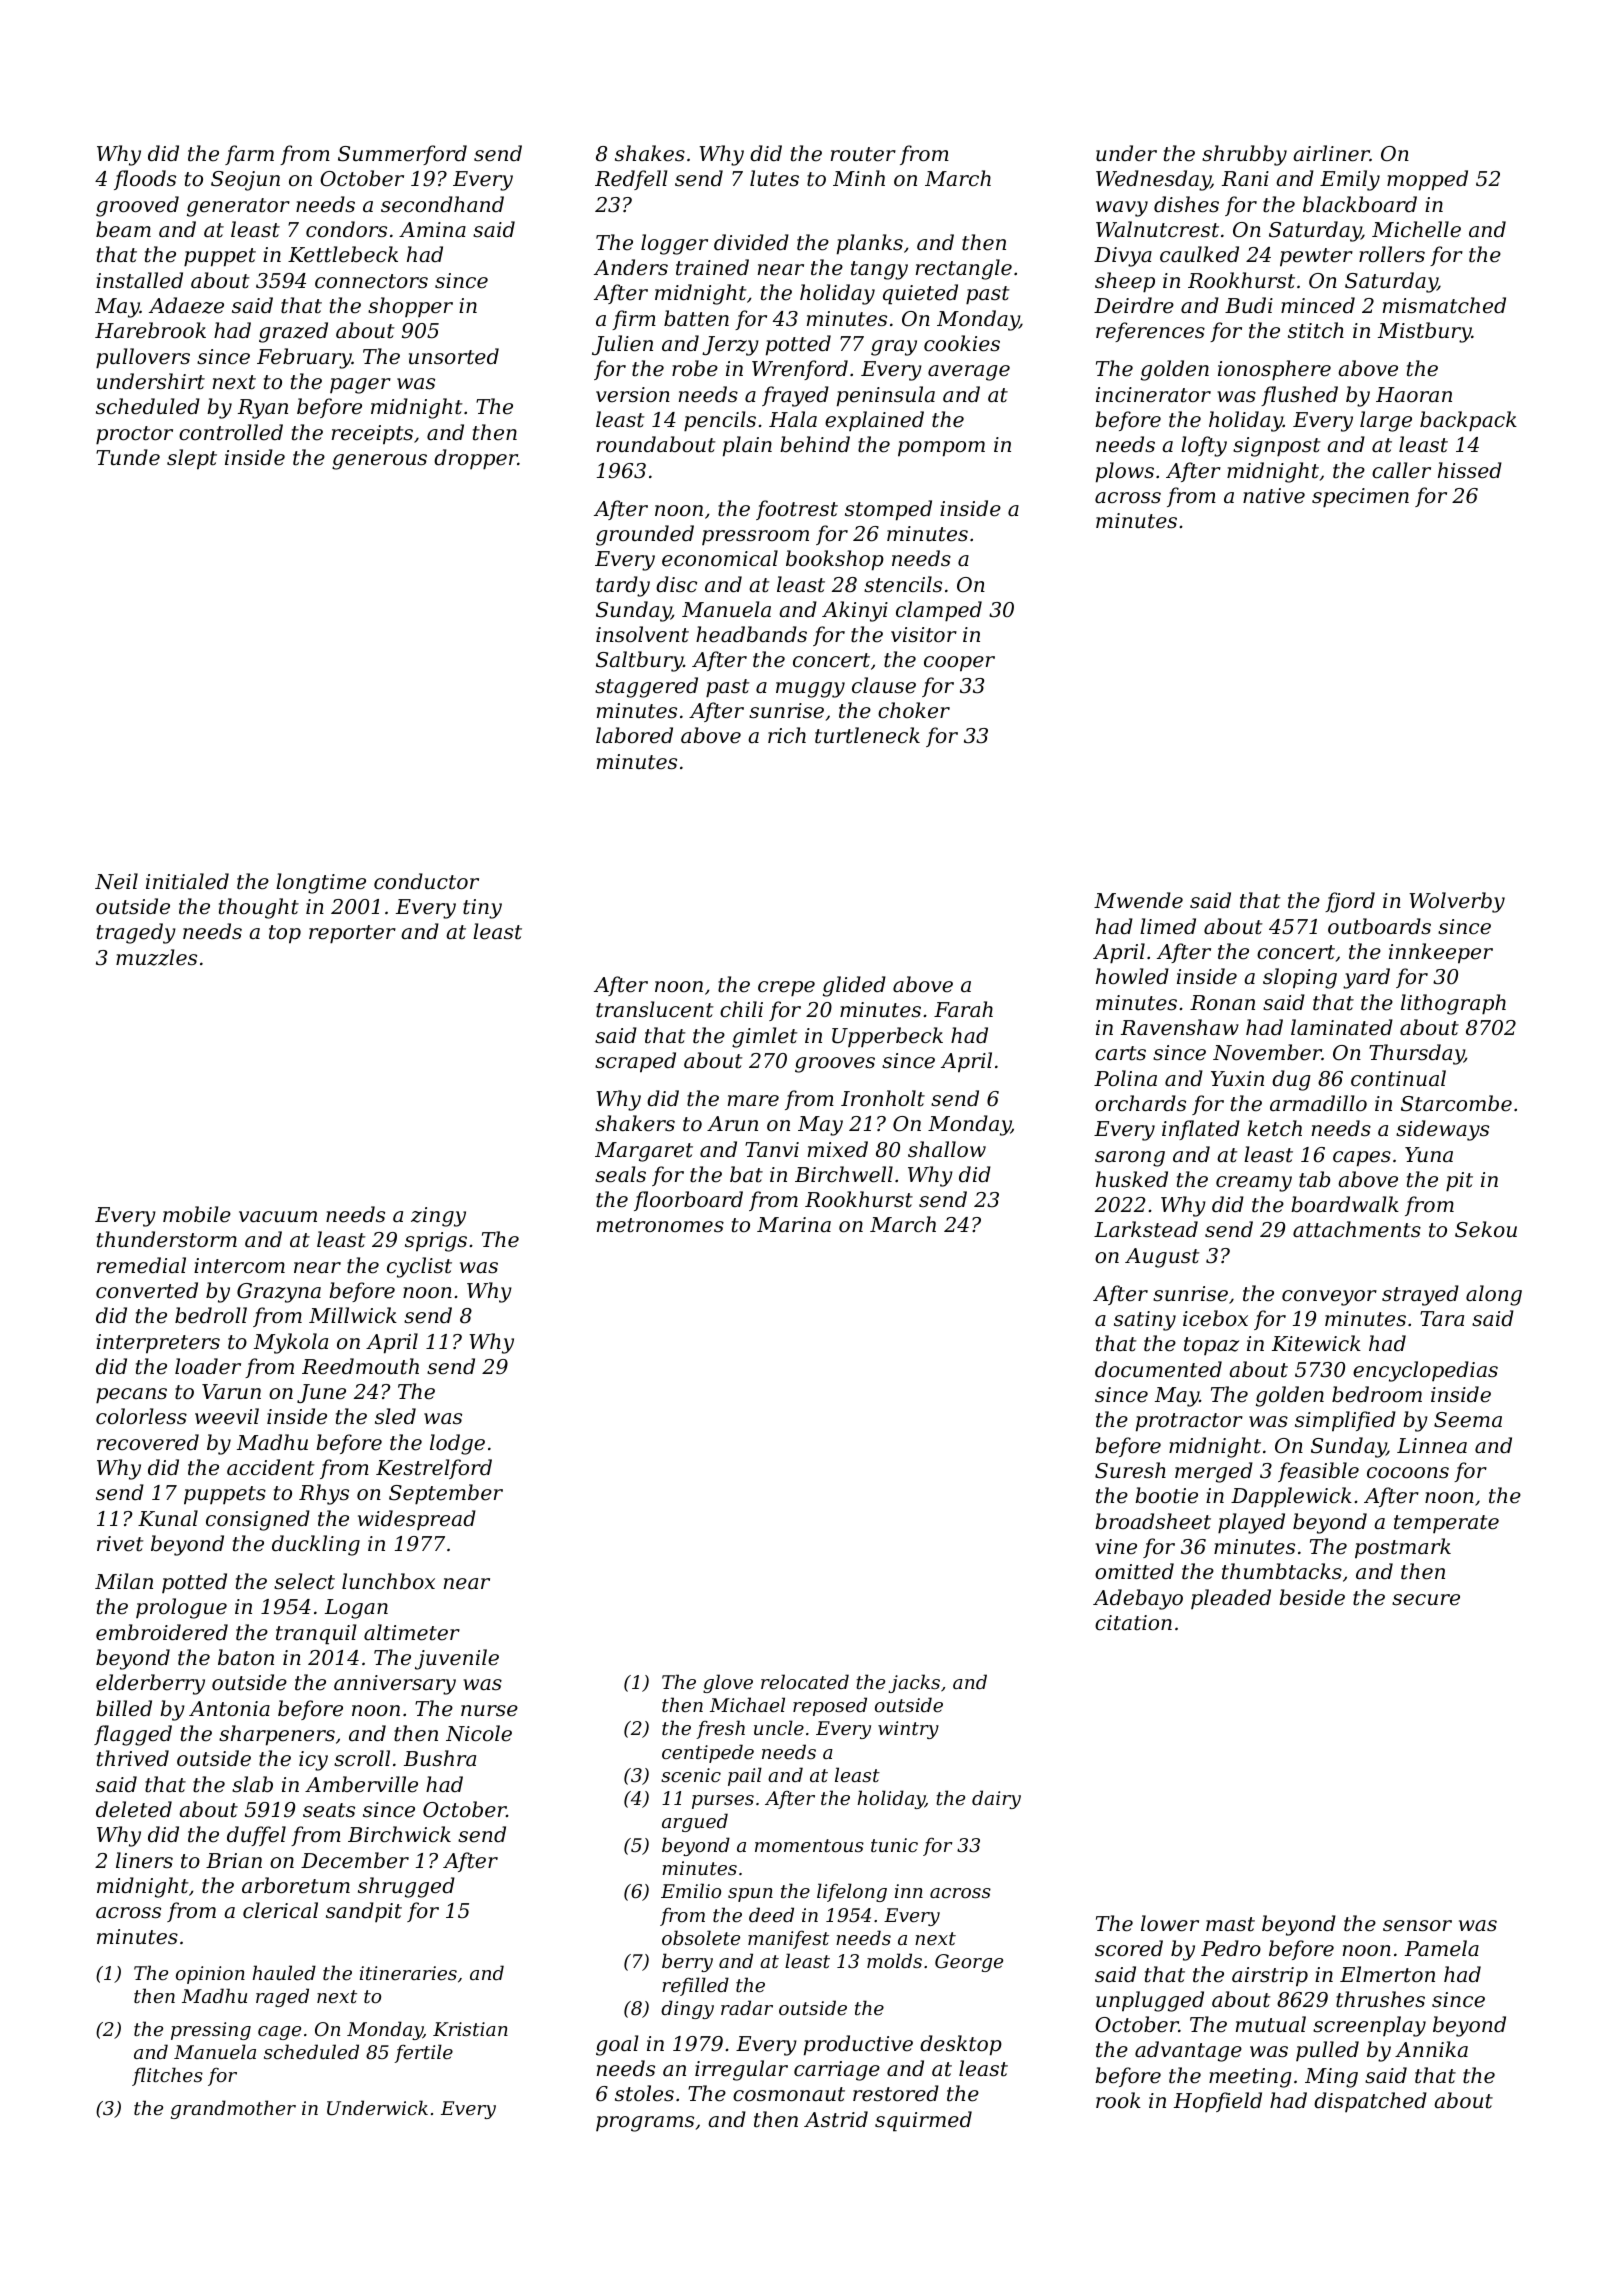  I want to click on programs, so click(645, 2124).
